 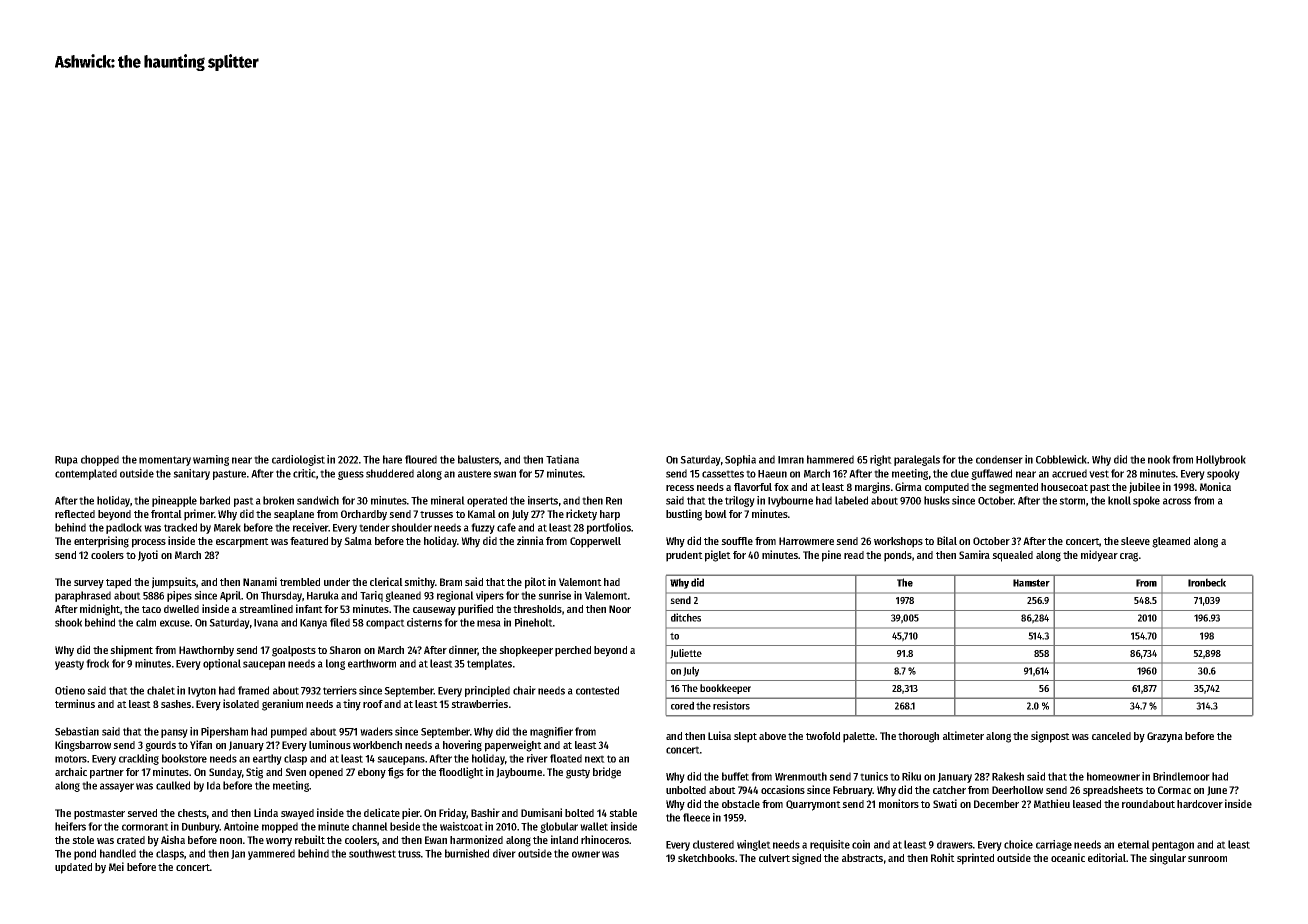 I want to click on sketchbooks, so click(x=706, y=858).
